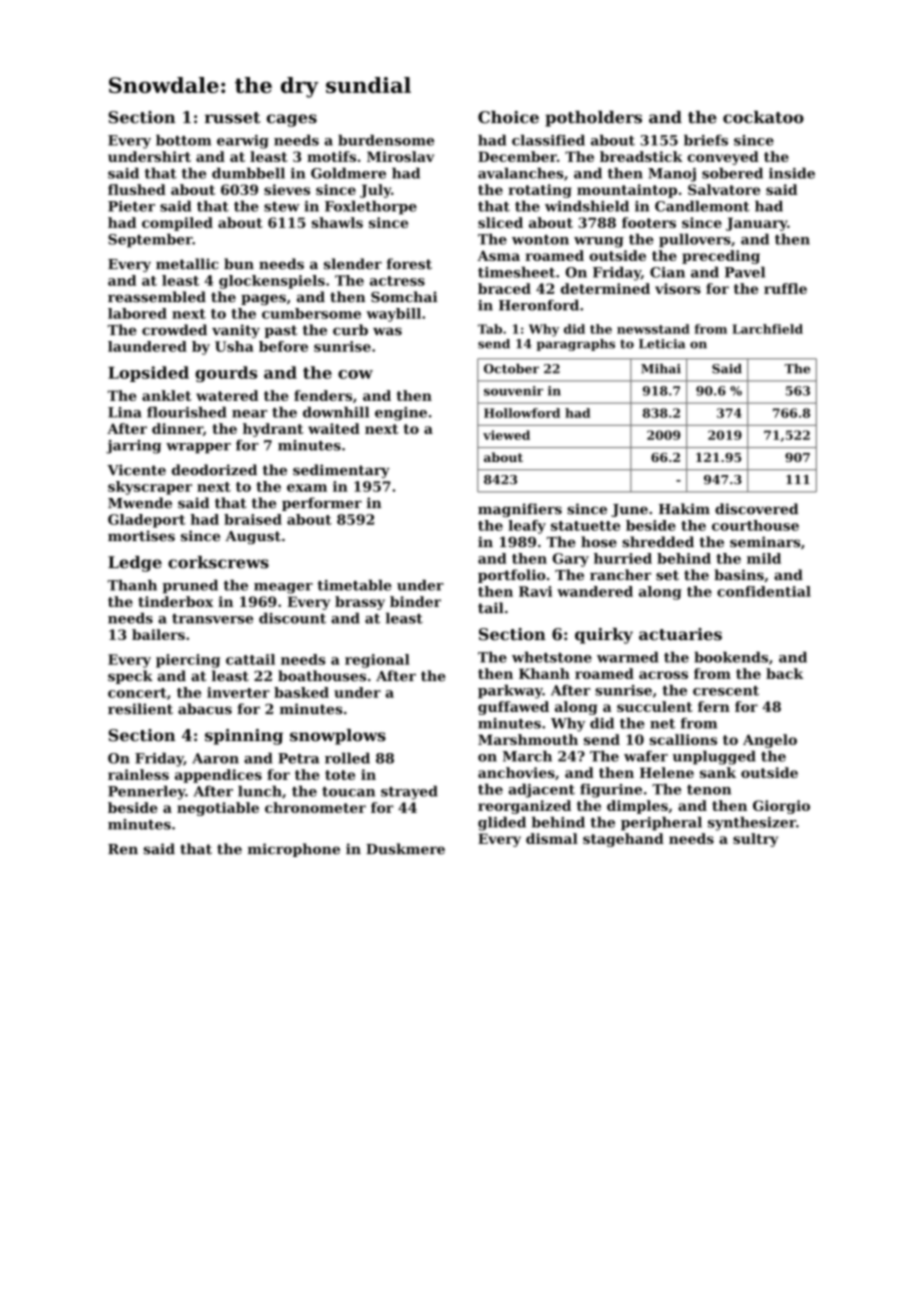  I want to click on stew, so click(282, 207).
